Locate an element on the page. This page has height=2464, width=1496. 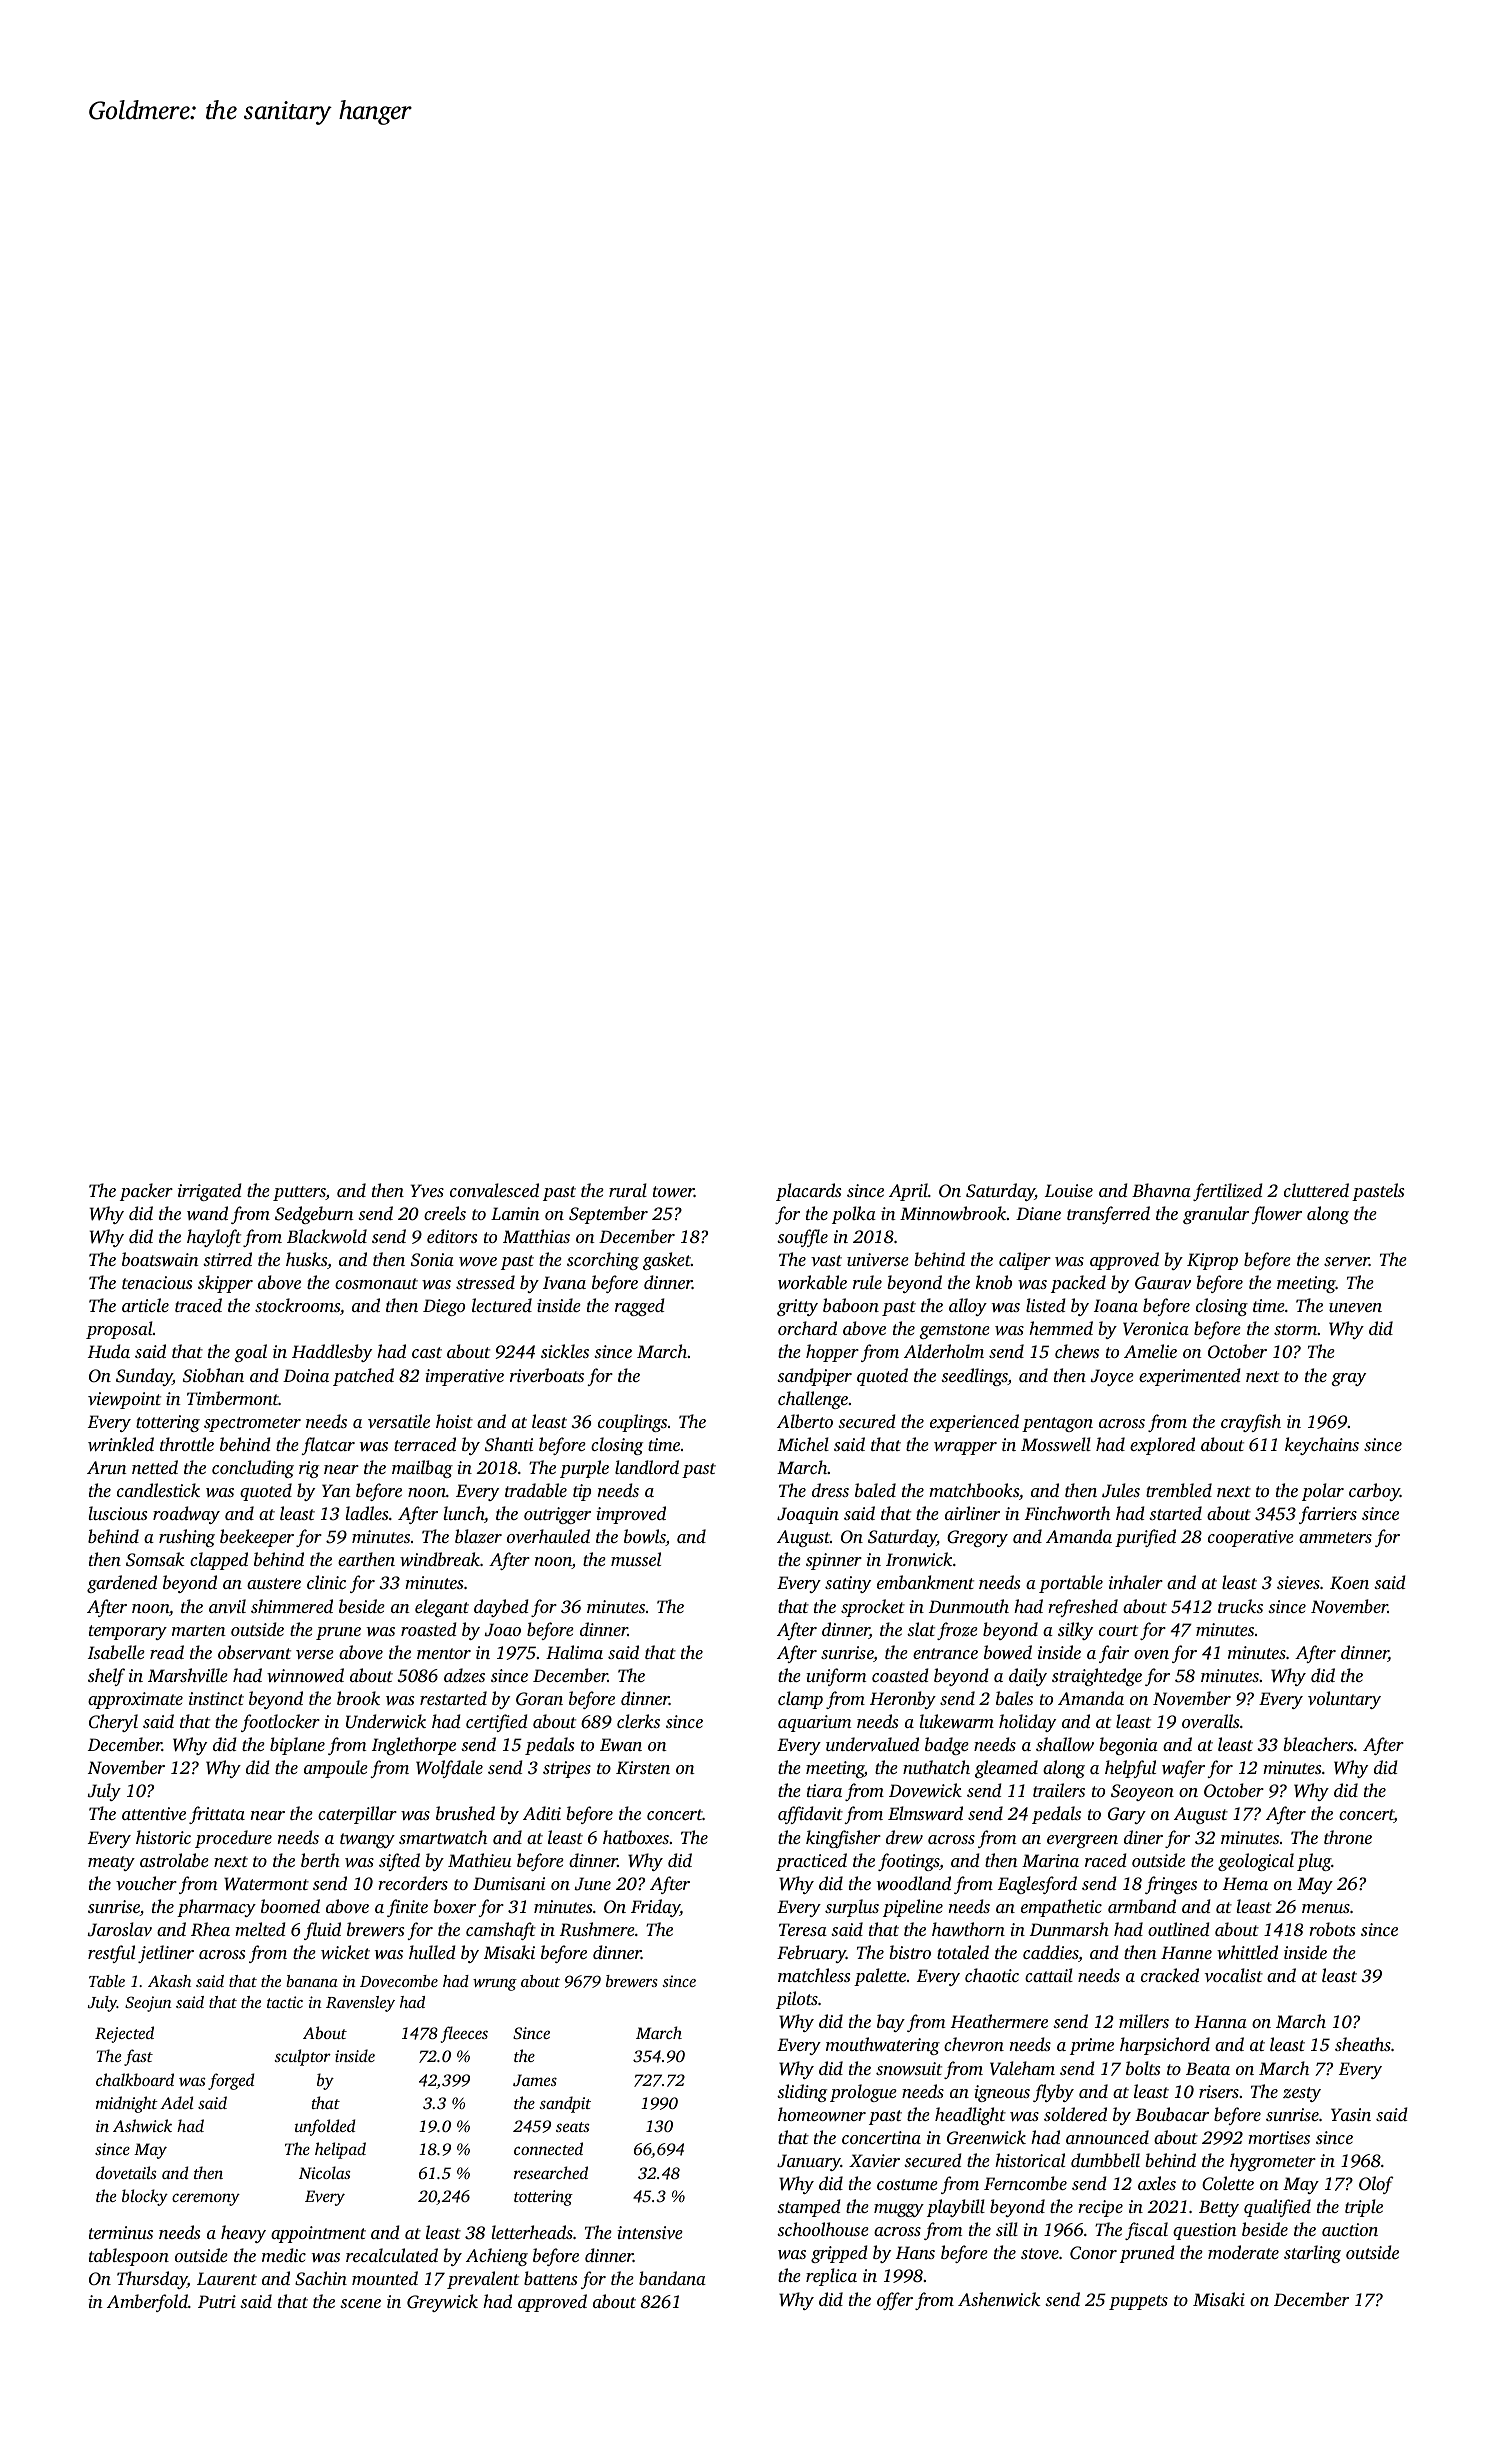
packer is located at coordinates (146, 1192).
